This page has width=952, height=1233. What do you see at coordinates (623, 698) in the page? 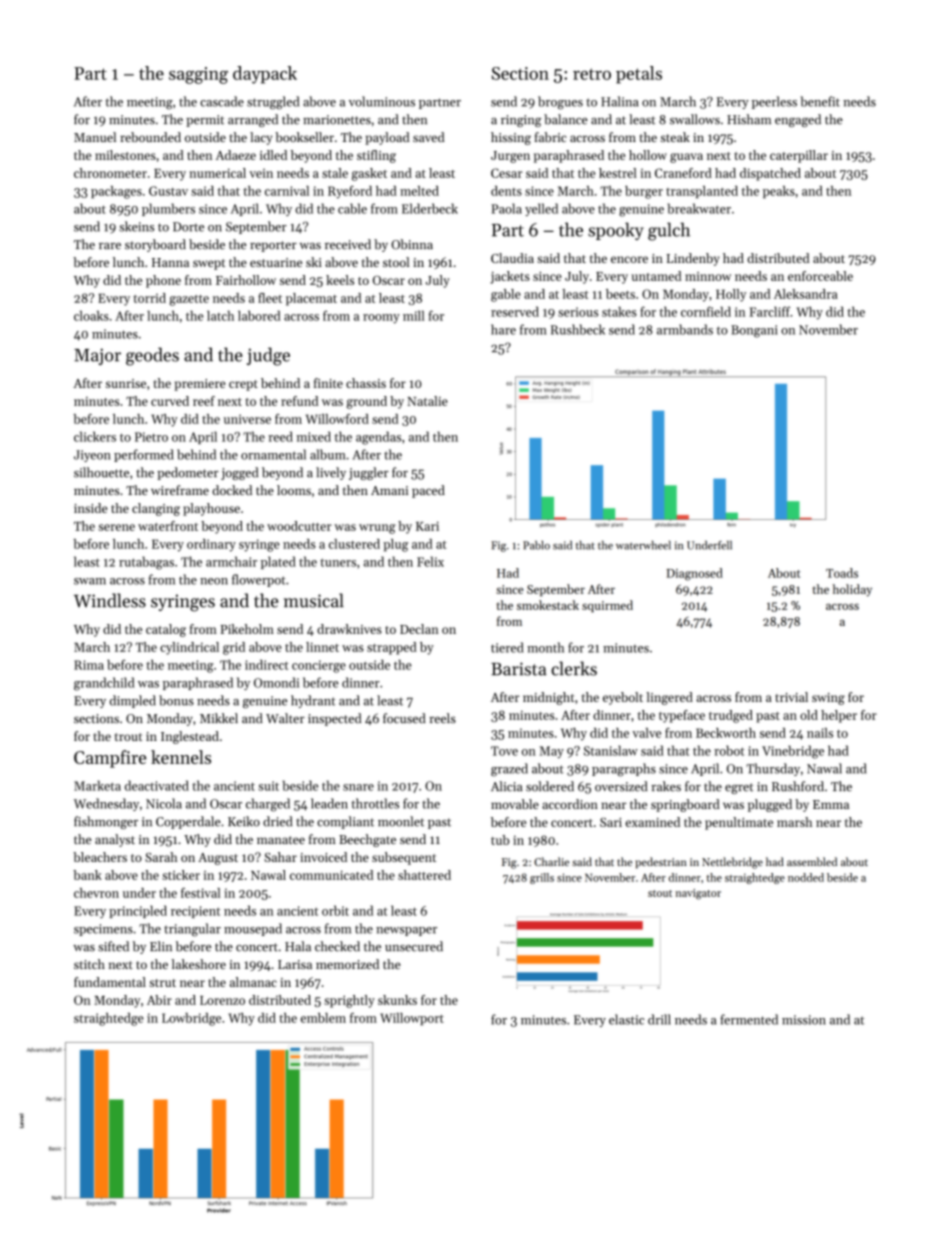
I see `eyebolt` at bounding box center [623, 698].
